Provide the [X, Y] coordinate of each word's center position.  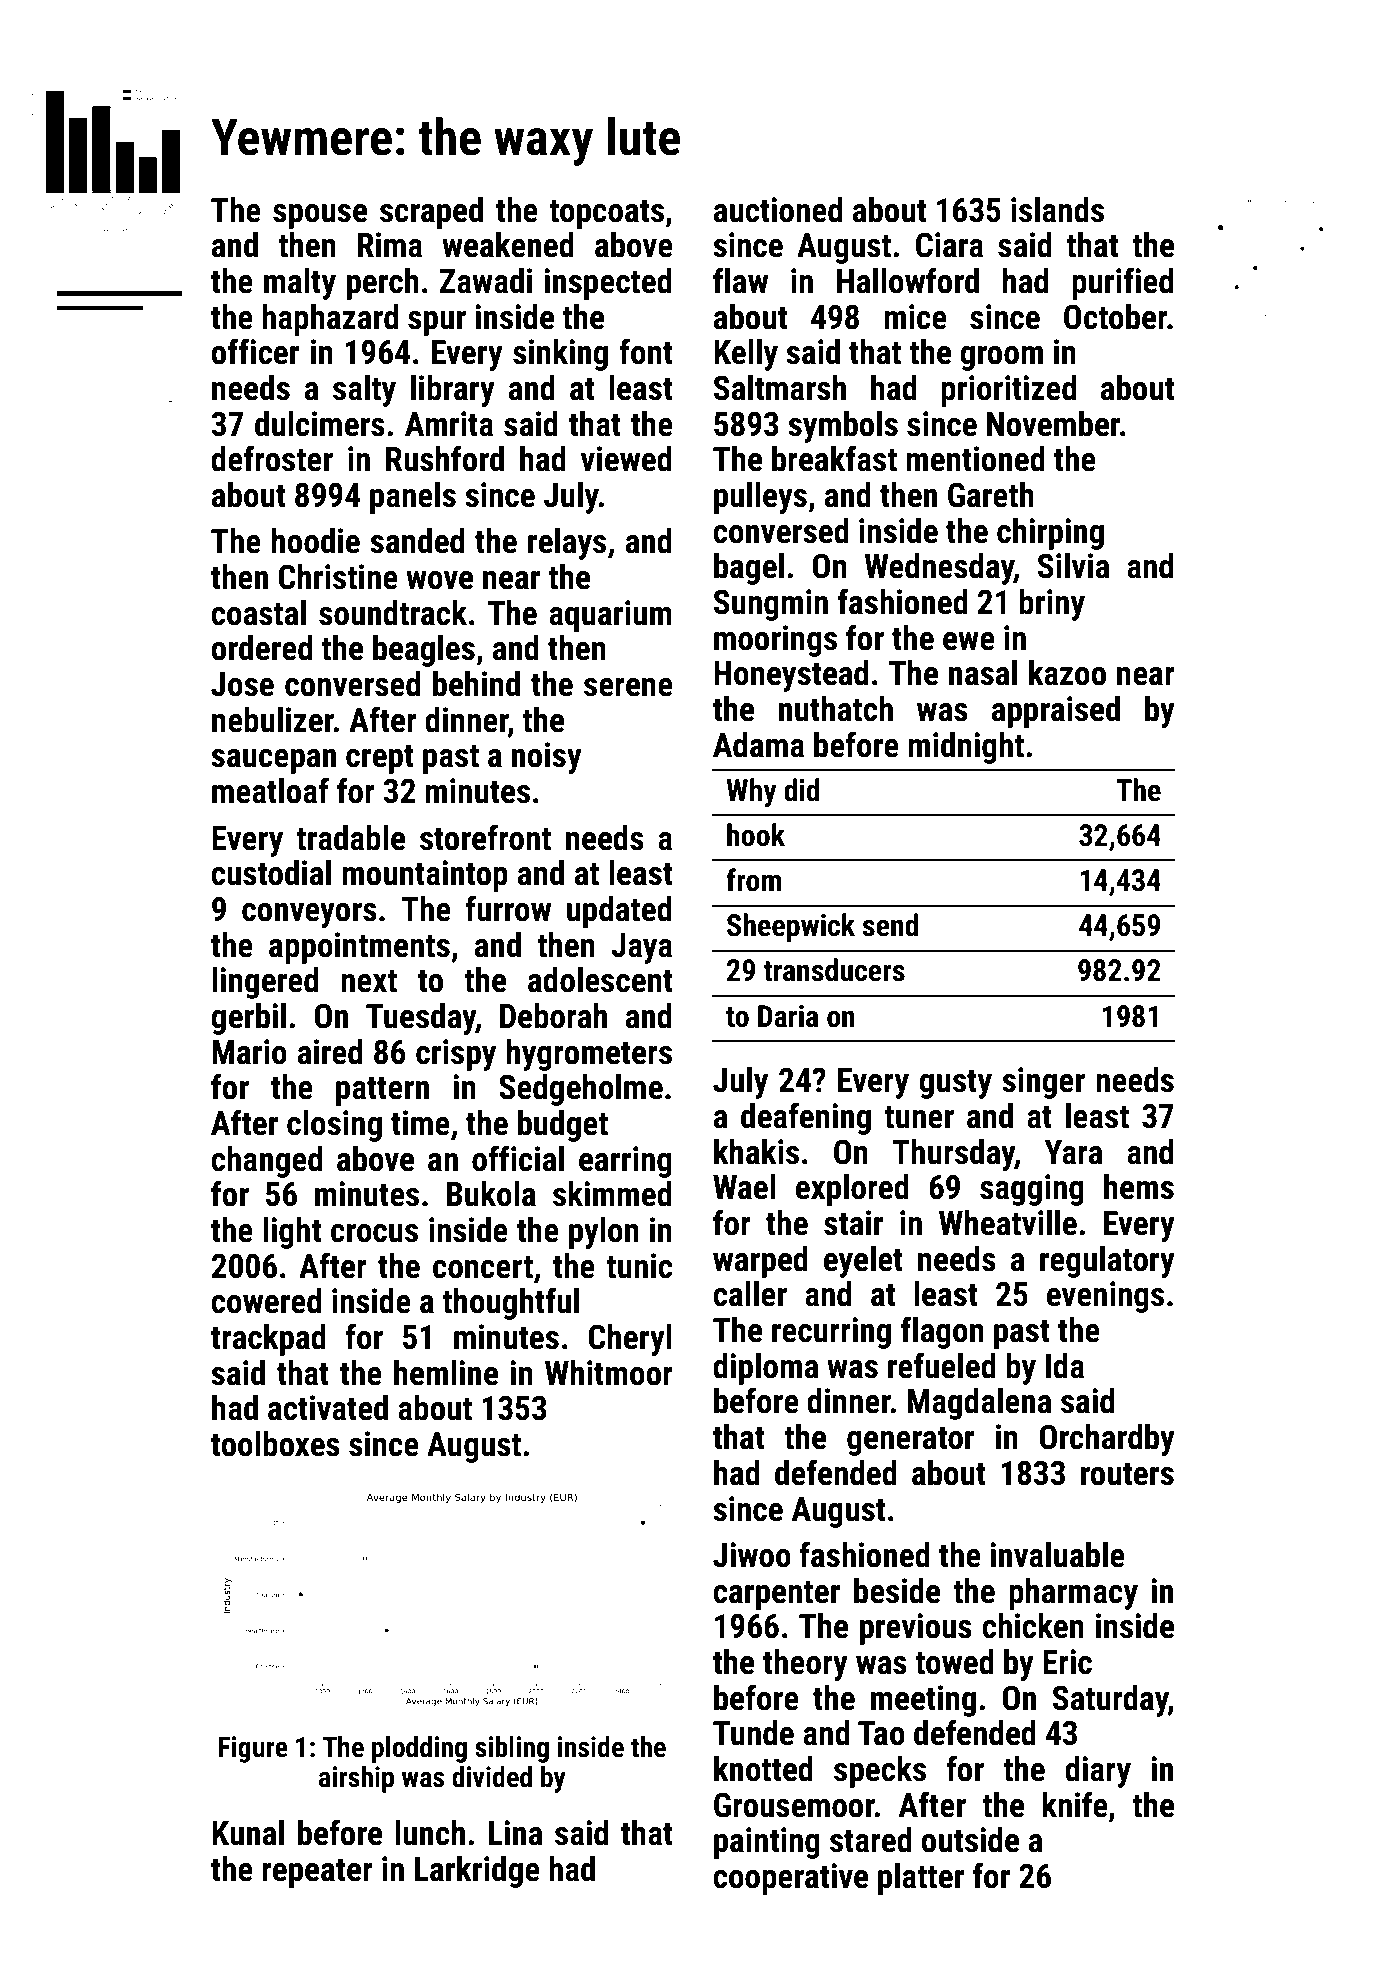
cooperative [790, 1879]
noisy [547, 758]
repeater [317, 1873]
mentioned [975, 459]
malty [300, 284]
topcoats [606, 214]
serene [628, 687]
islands [1057, 210]
